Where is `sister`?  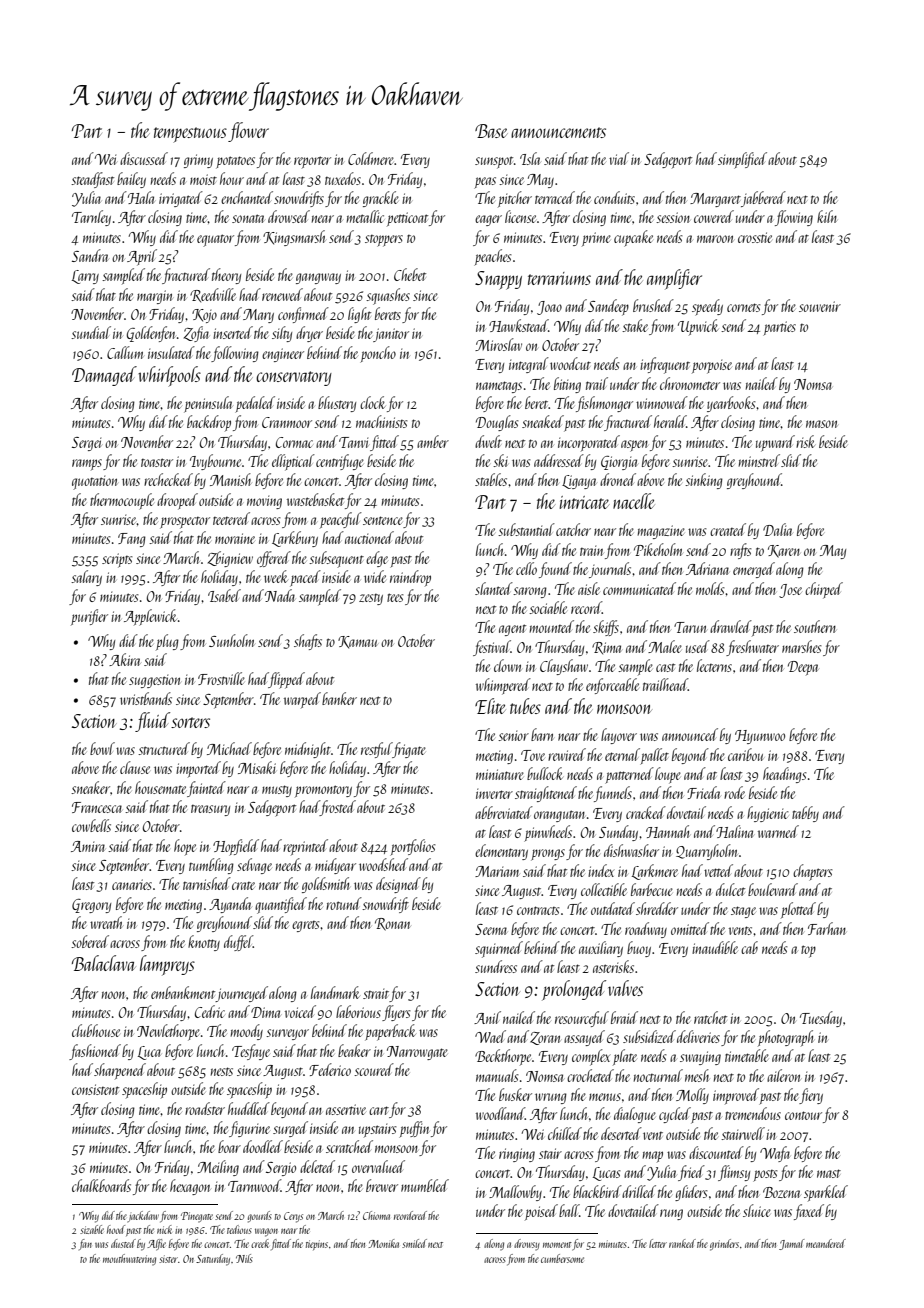 sister is located at coordinates (168, 1259).
